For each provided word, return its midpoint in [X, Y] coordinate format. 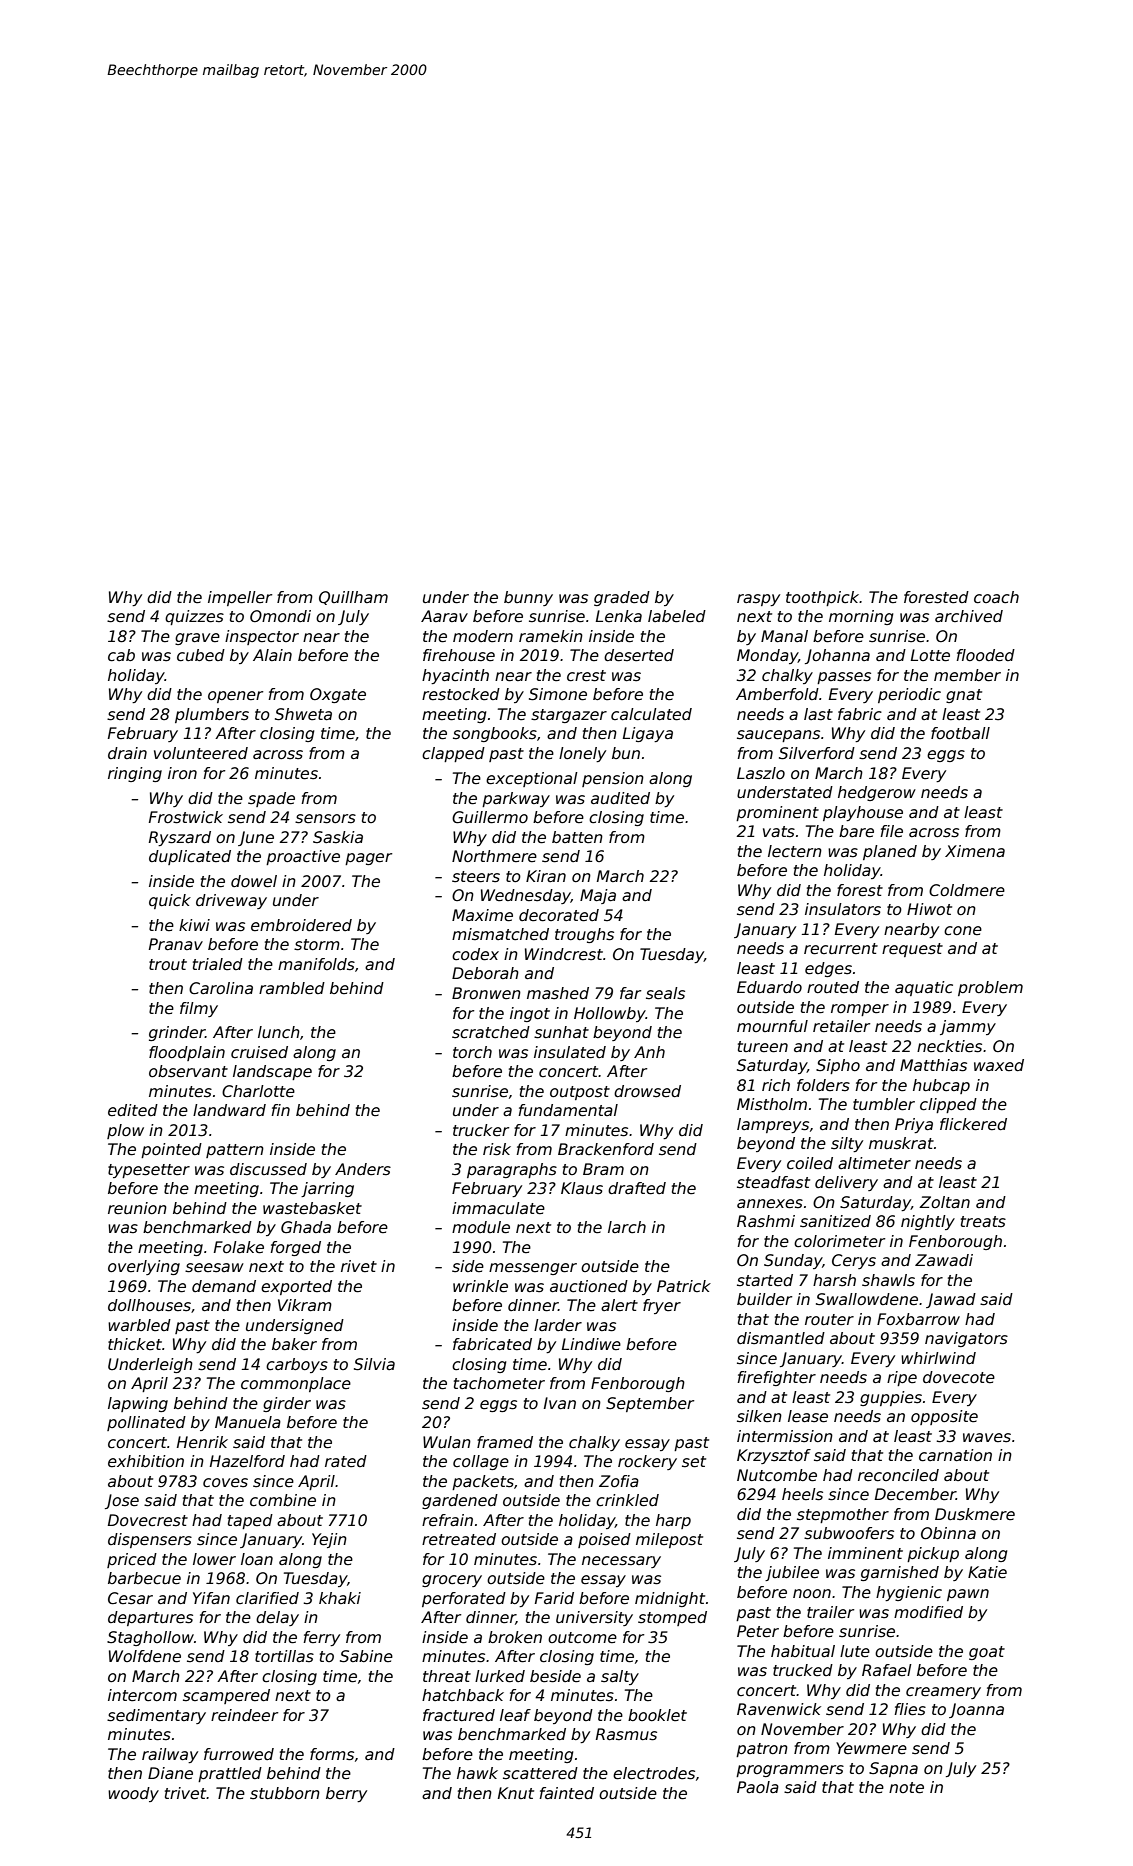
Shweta [303, 714]
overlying [144, 1267]
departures [150, 1618]
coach [996, 597]
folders [823, 1085]
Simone [558, 694]
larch [627, 1227]
